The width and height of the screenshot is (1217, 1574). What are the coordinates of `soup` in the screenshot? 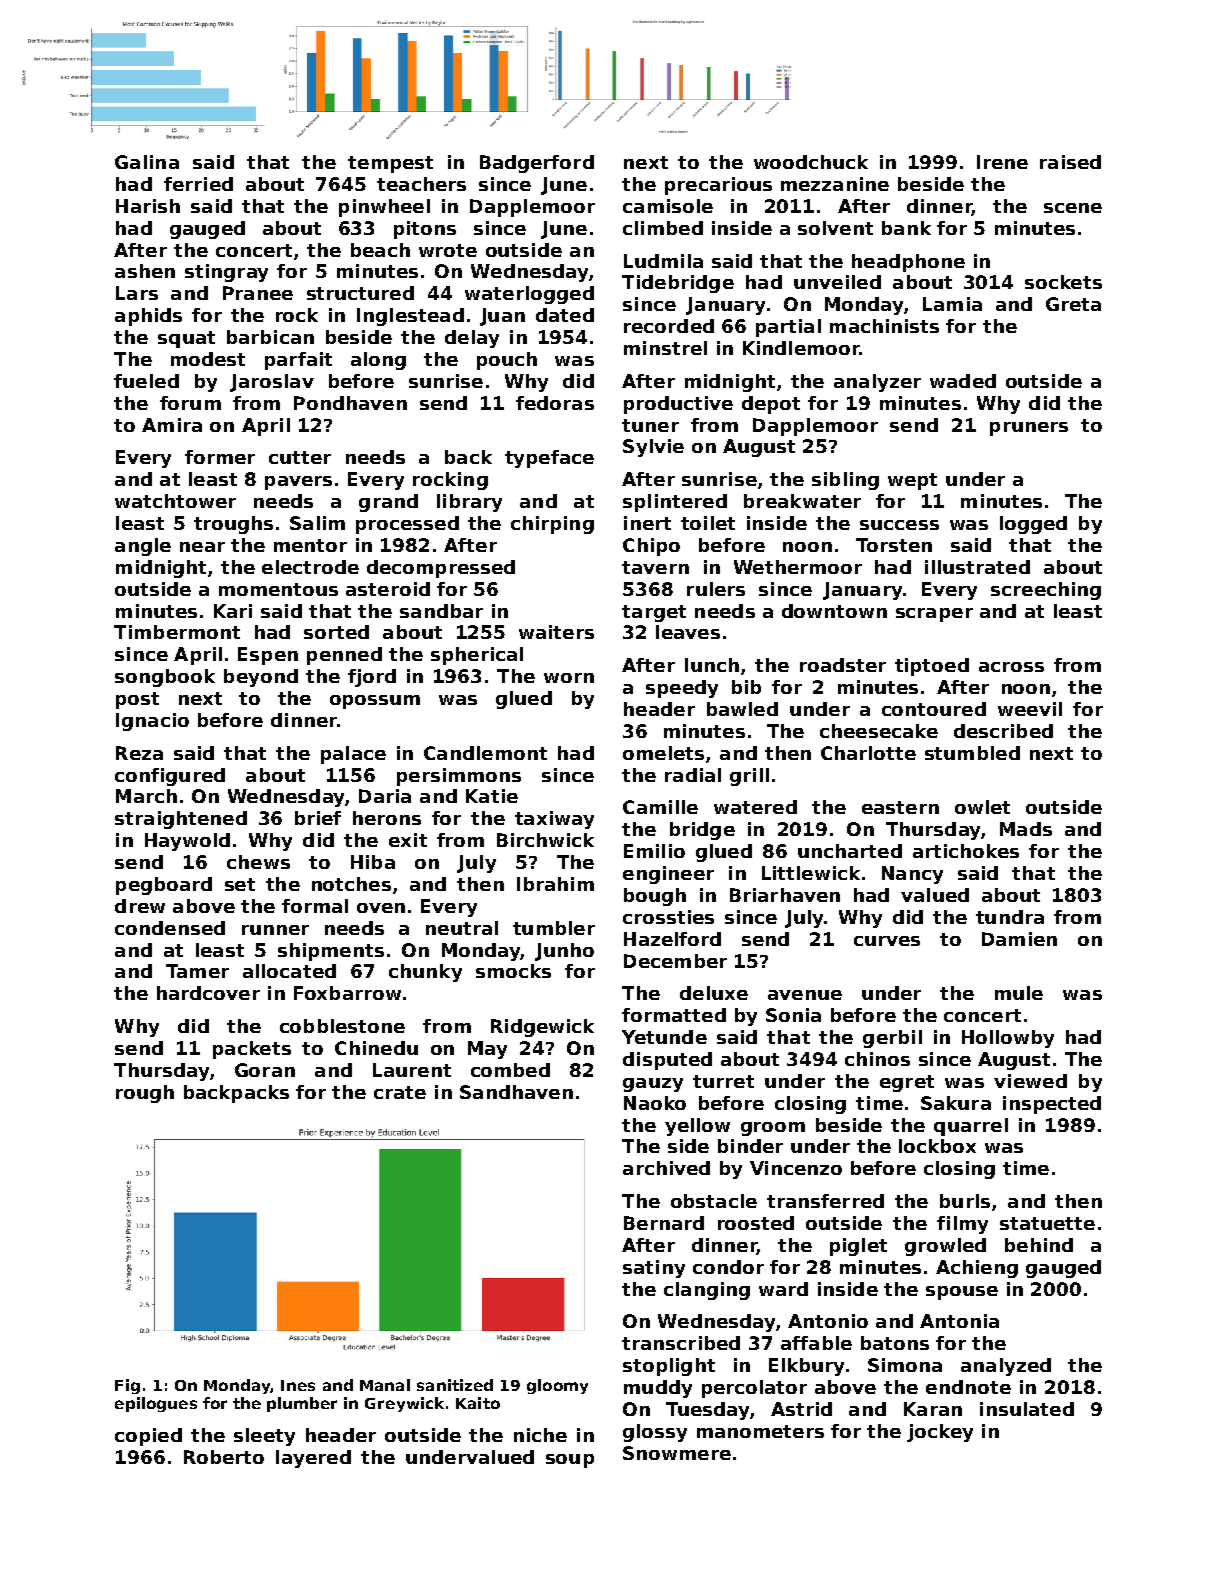 It's located at (570, 1461).
